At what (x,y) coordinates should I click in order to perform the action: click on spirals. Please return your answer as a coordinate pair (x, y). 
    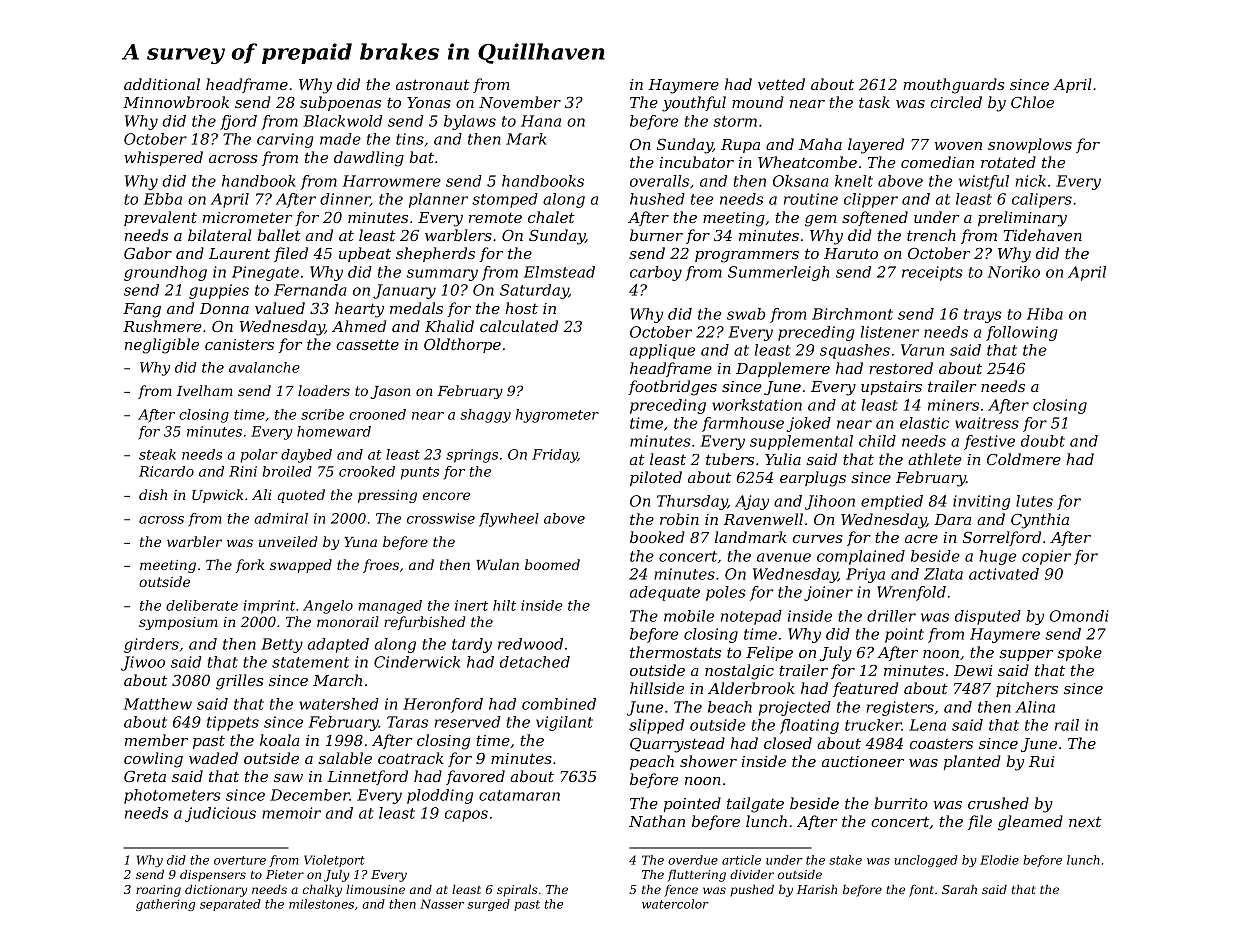
    Looking at the image, I should click on (517, 891).
